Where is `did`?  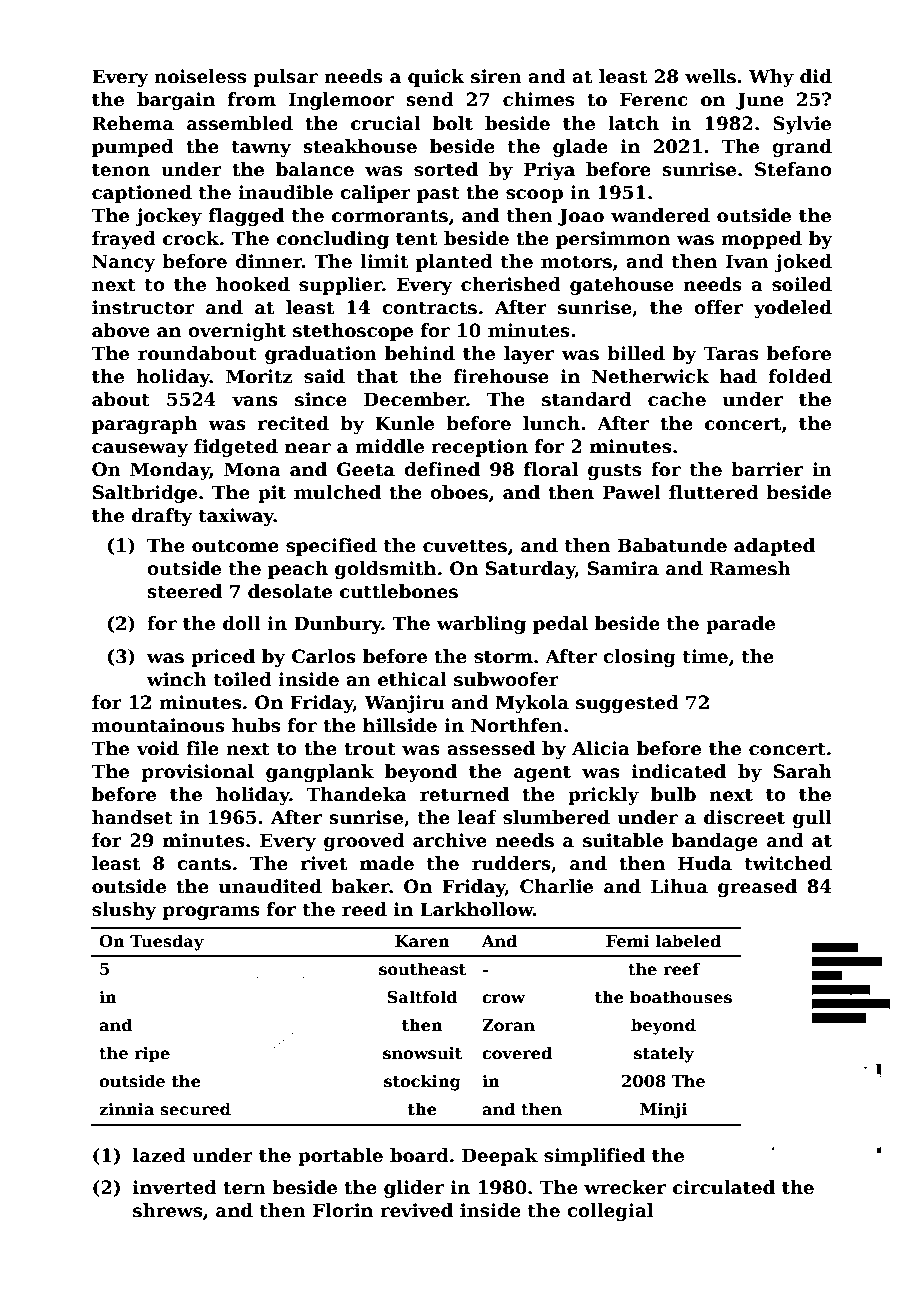 did is located at coordinates (816, 76).
